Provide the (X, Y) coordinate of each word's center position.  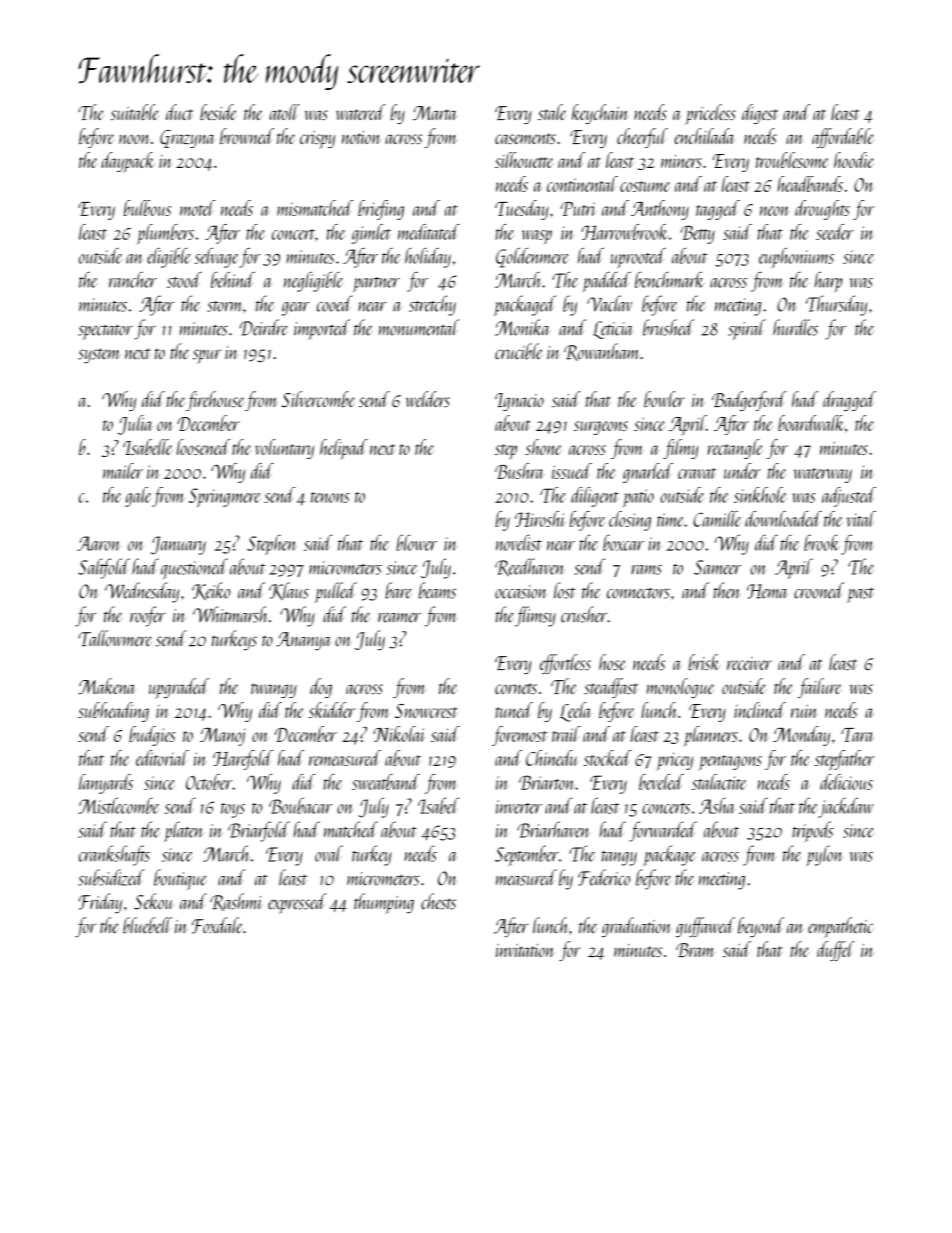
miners (681, 161)
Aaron (99, 543)
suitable (135, 112)
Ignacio (519, 402)
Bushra (519, 471)
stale (552, 112)
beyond (761, 927)
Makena (107, 686)
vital (861, 519)
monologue (681, 688)
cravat (697, 473)
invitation (525, 950)
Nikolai (399, 734)
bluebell (147, 925)
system (99, 355)
